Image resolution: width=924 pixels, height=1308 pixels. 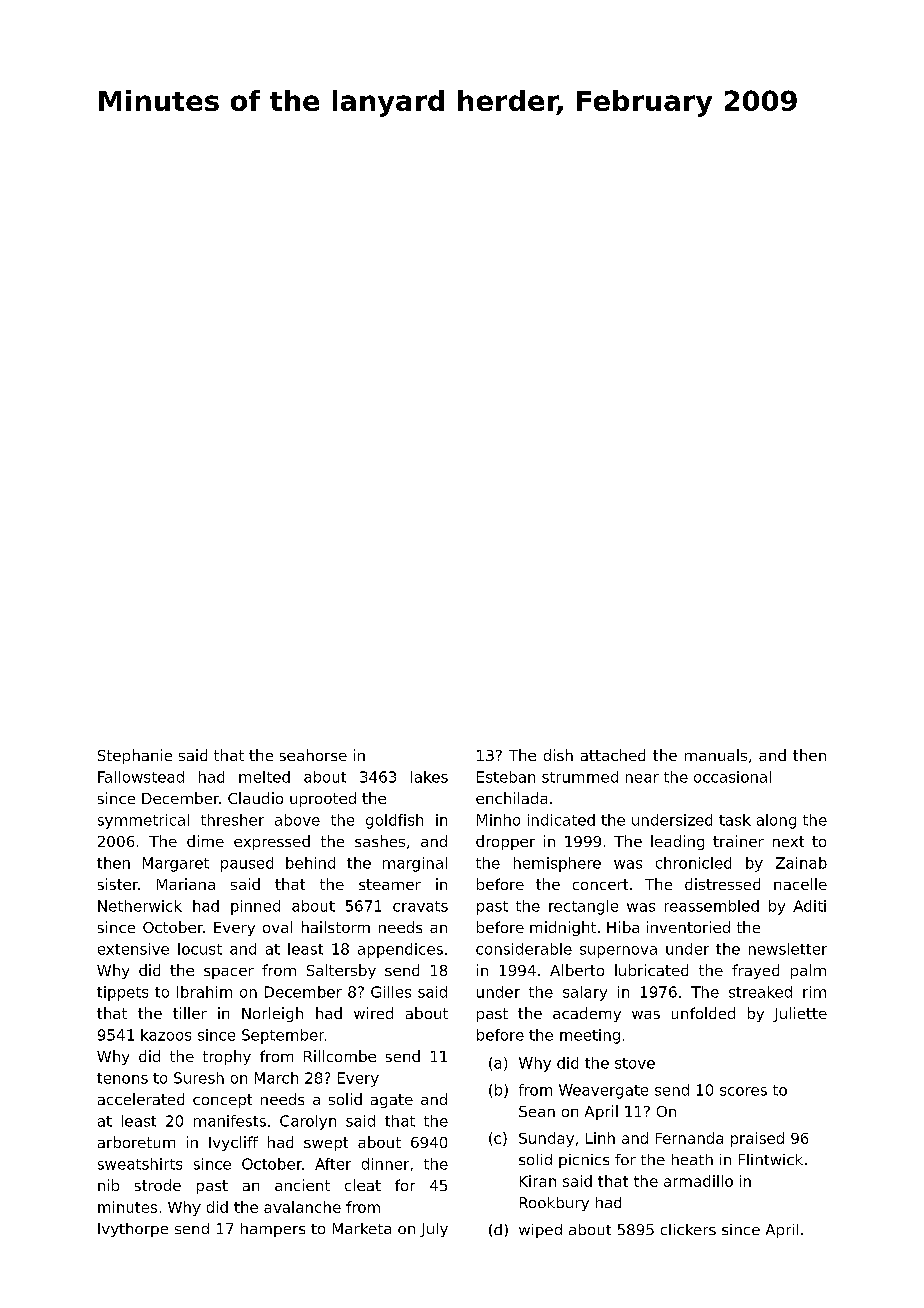 I want to click on strode, so click(x=158, y=1185).
